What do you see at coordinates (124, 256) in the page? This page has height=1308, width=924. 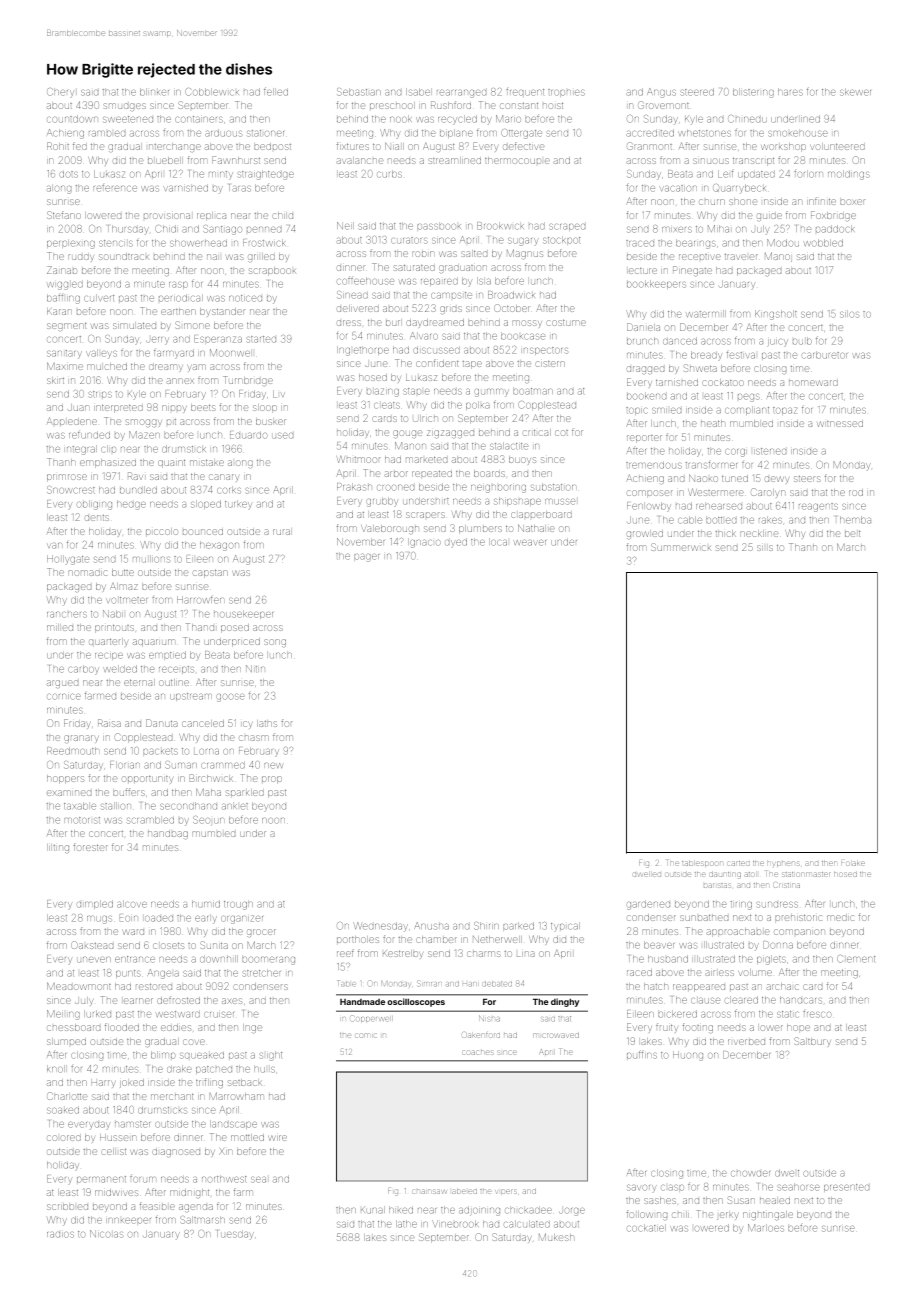 I see `soundtrack` at bounding box center [124, 256].
